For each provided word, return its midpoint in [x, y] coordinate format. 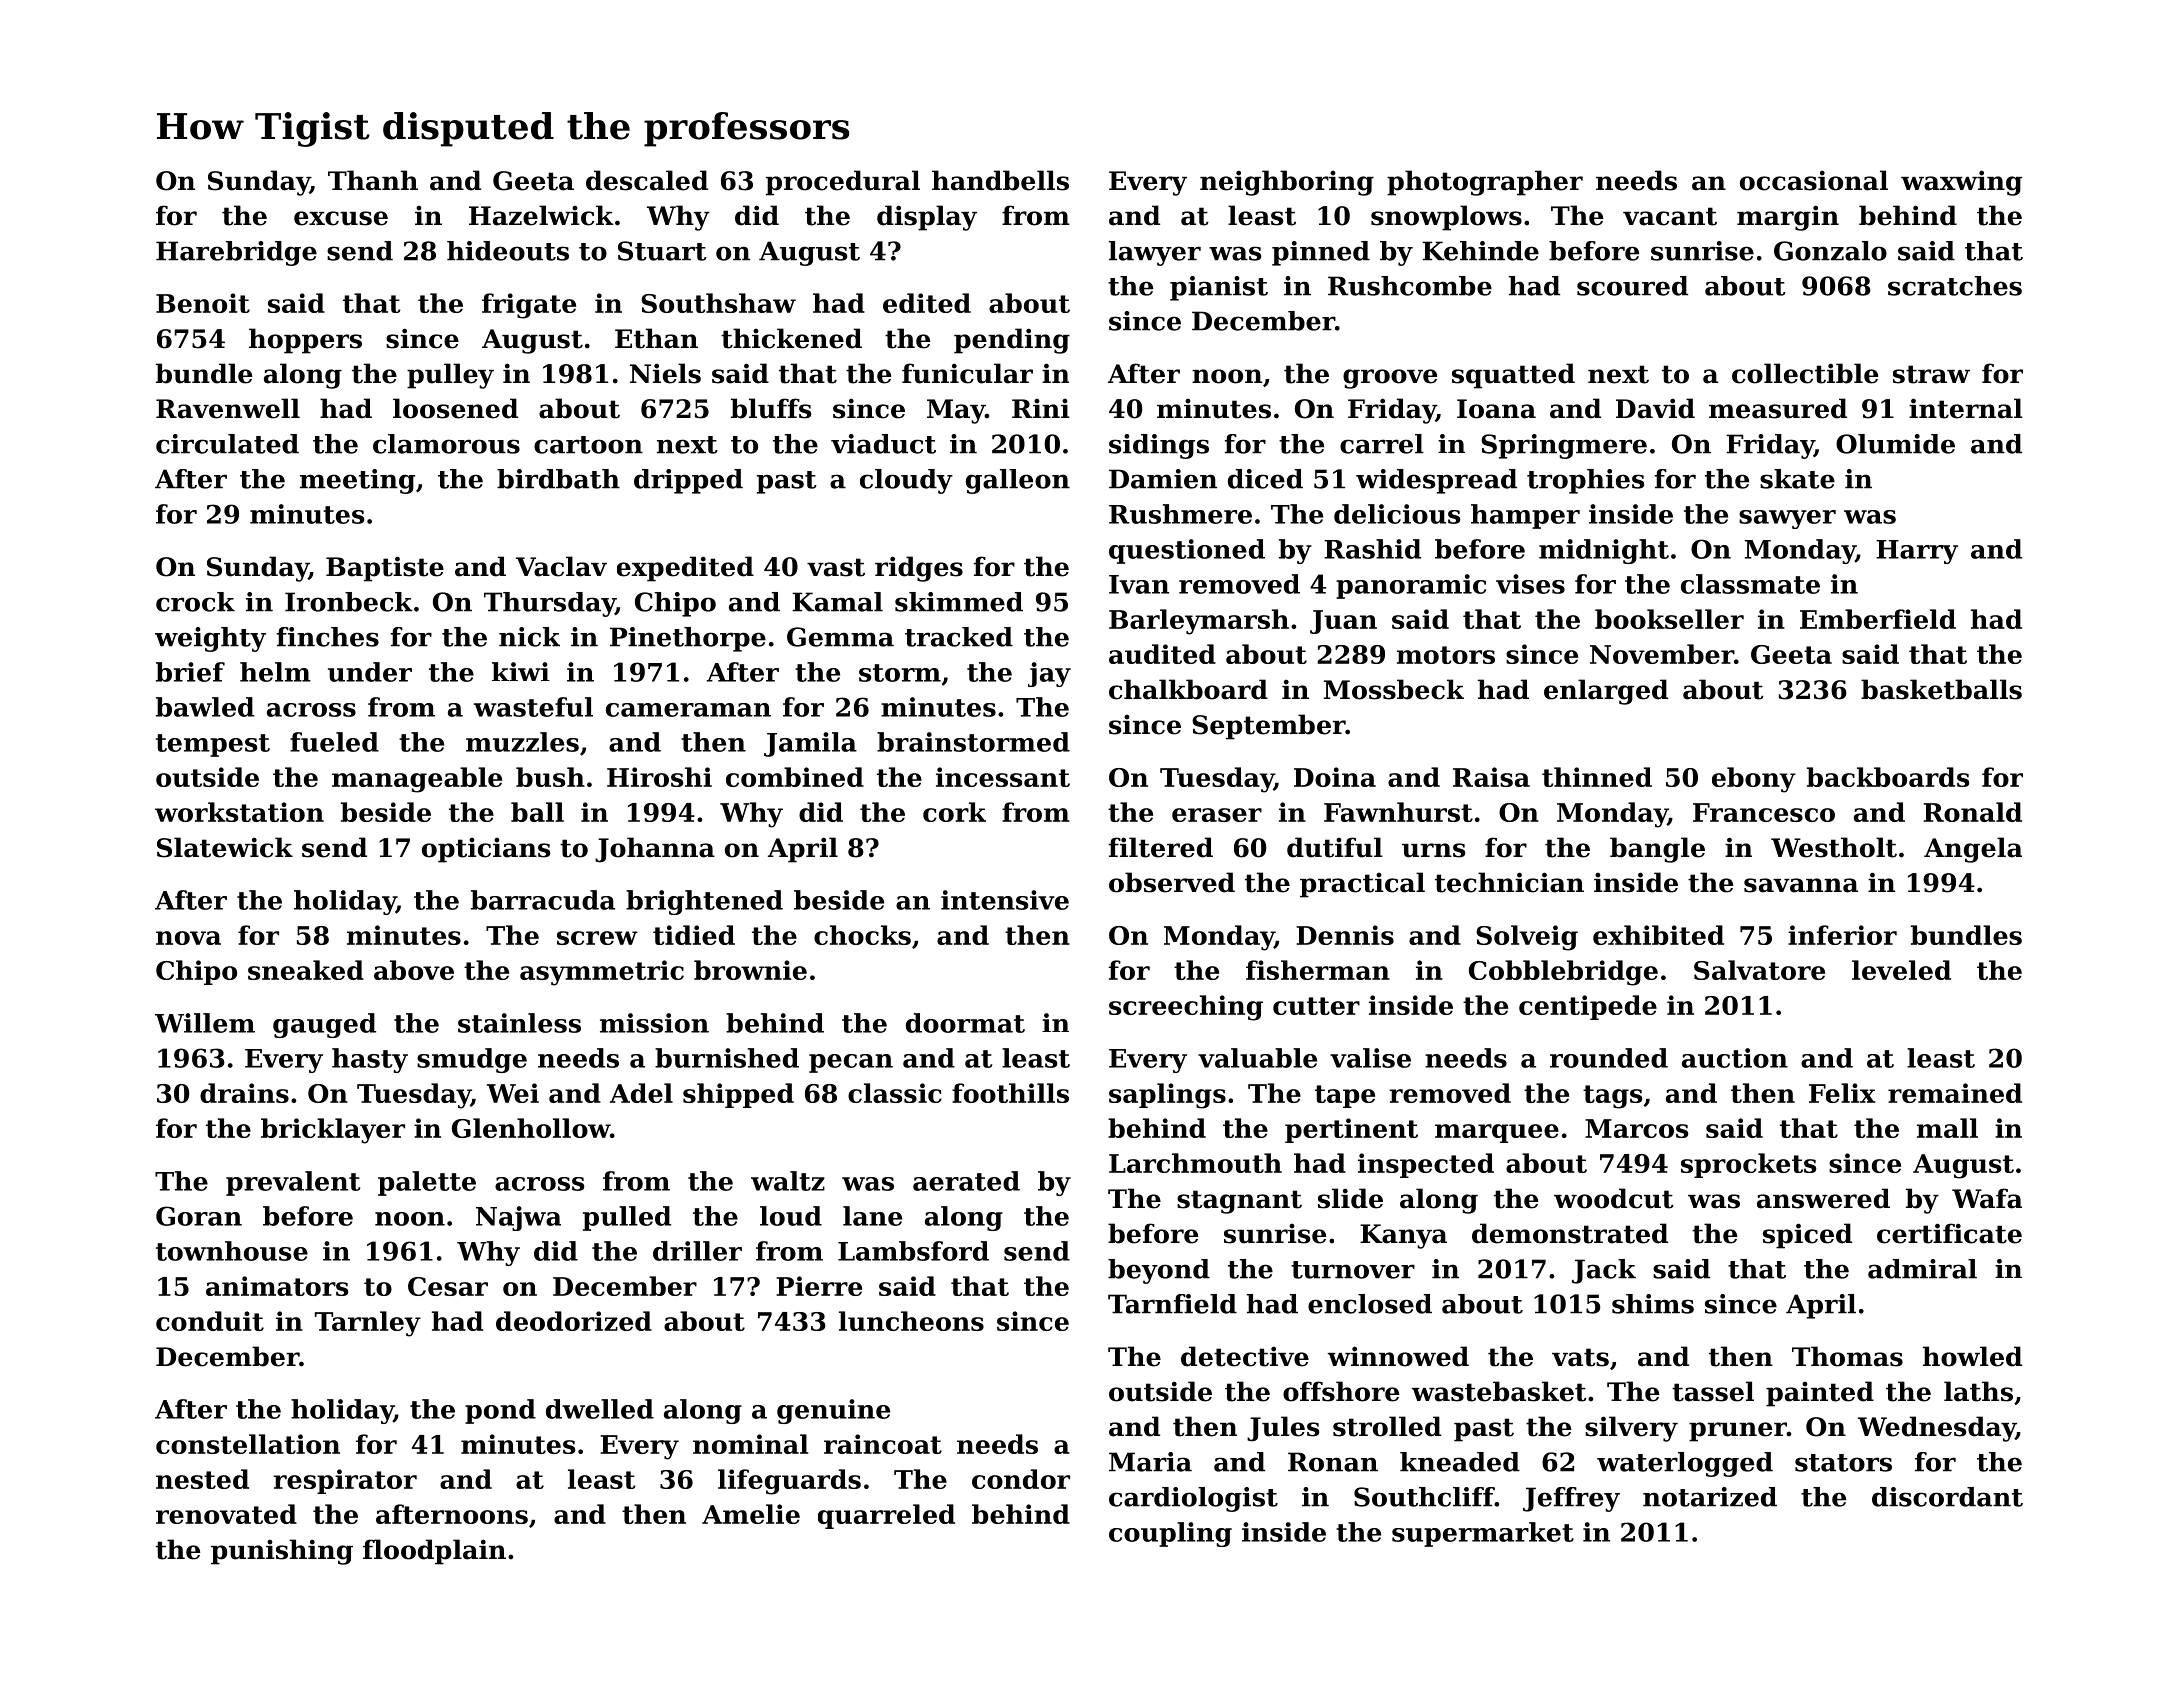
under [370, 672]
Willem [205, 1023]
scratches [1955, 286]
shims [1653, 1304]
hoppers [305, 341]
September [1268, 727]
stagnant [1239, 1202]
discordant [1947, 1497]
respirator [345, 1481]
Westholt [1834, 847]
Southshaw [718, 303]
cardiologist [1193, 1499]
